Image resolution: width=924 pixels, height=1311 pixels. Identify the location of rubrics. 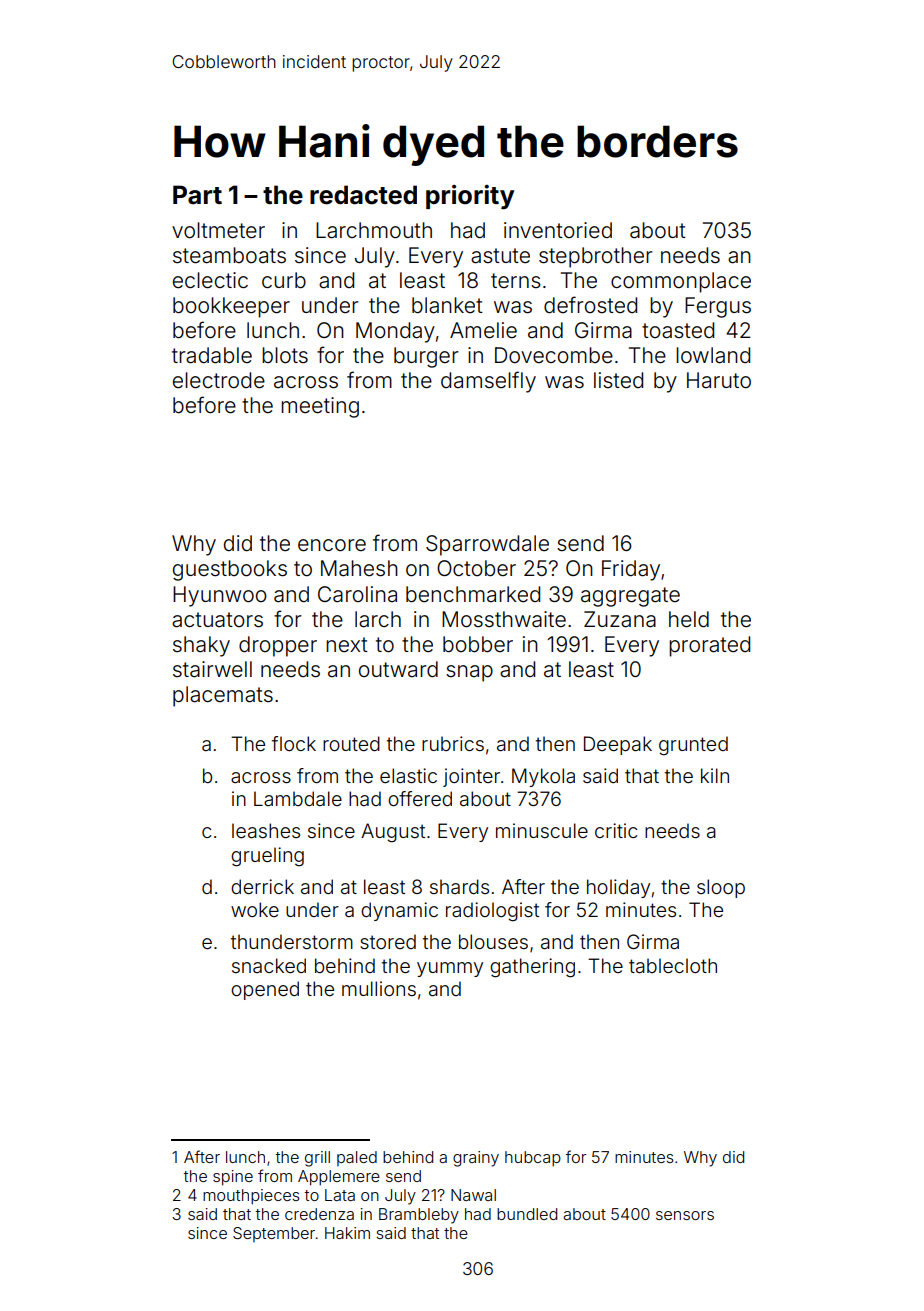
(453, 743).
